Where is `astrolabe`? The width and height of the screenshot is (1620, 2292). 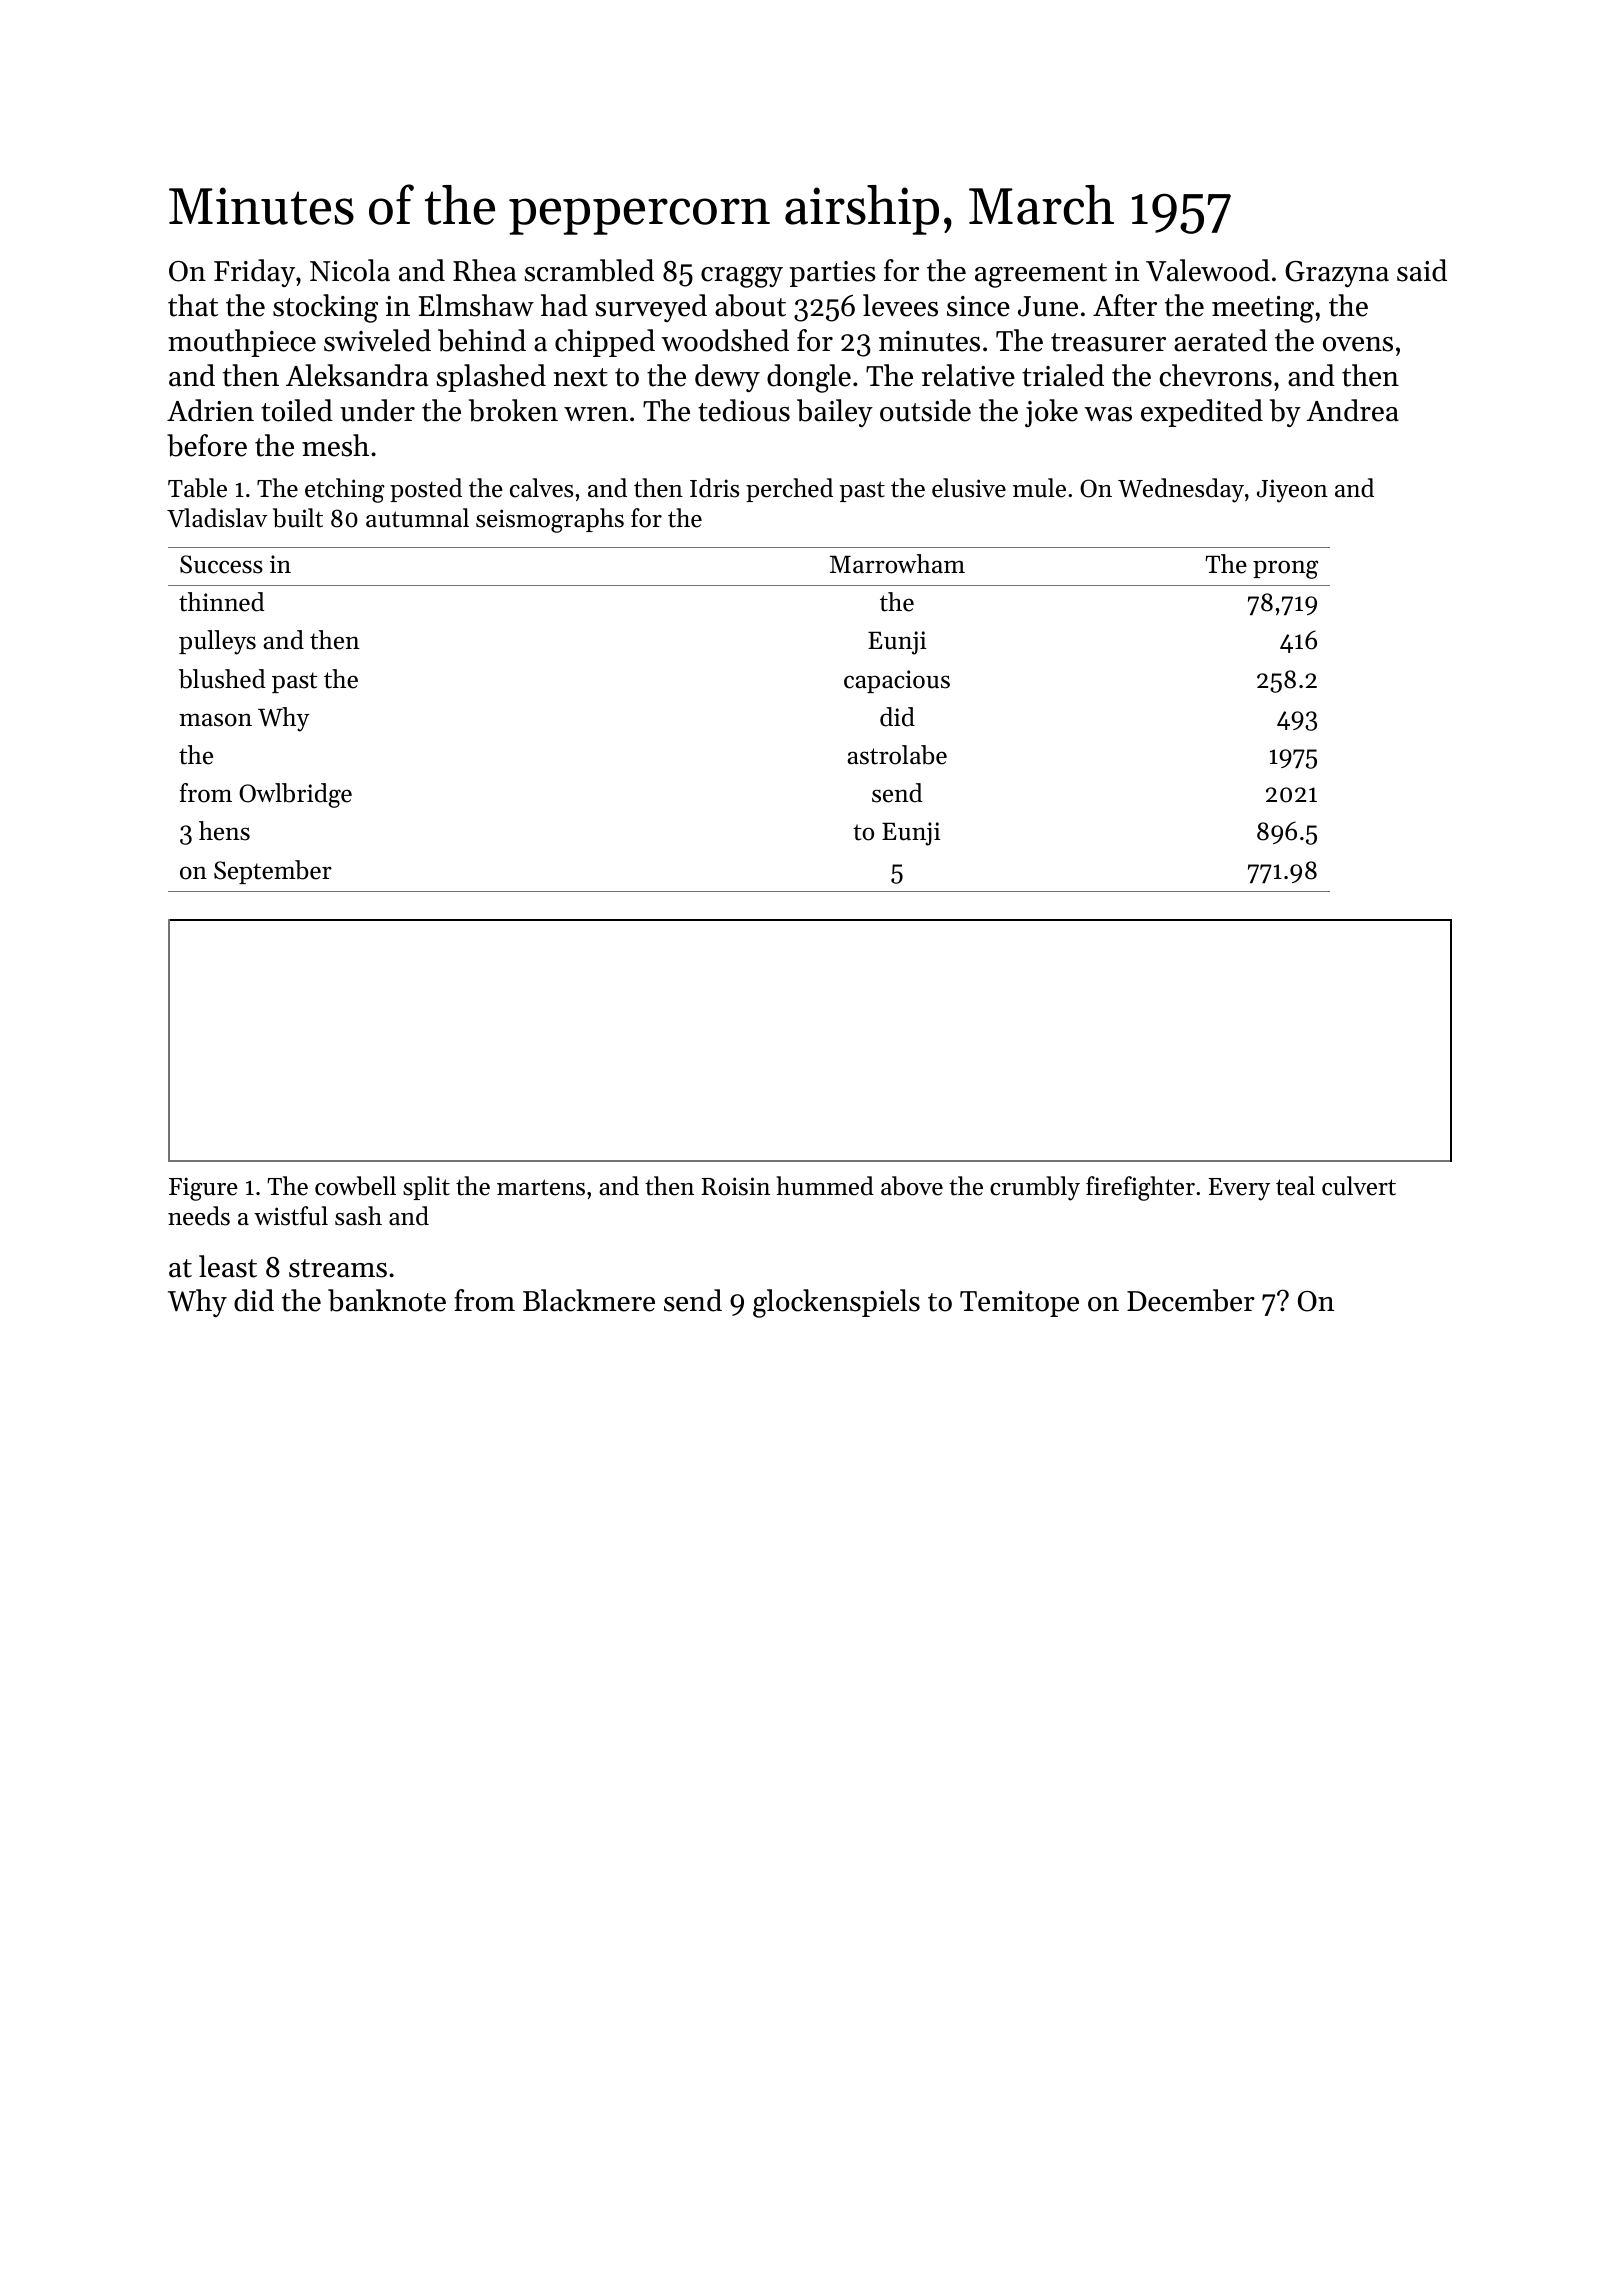 astrolabe is located at coordinates (897, 755).
